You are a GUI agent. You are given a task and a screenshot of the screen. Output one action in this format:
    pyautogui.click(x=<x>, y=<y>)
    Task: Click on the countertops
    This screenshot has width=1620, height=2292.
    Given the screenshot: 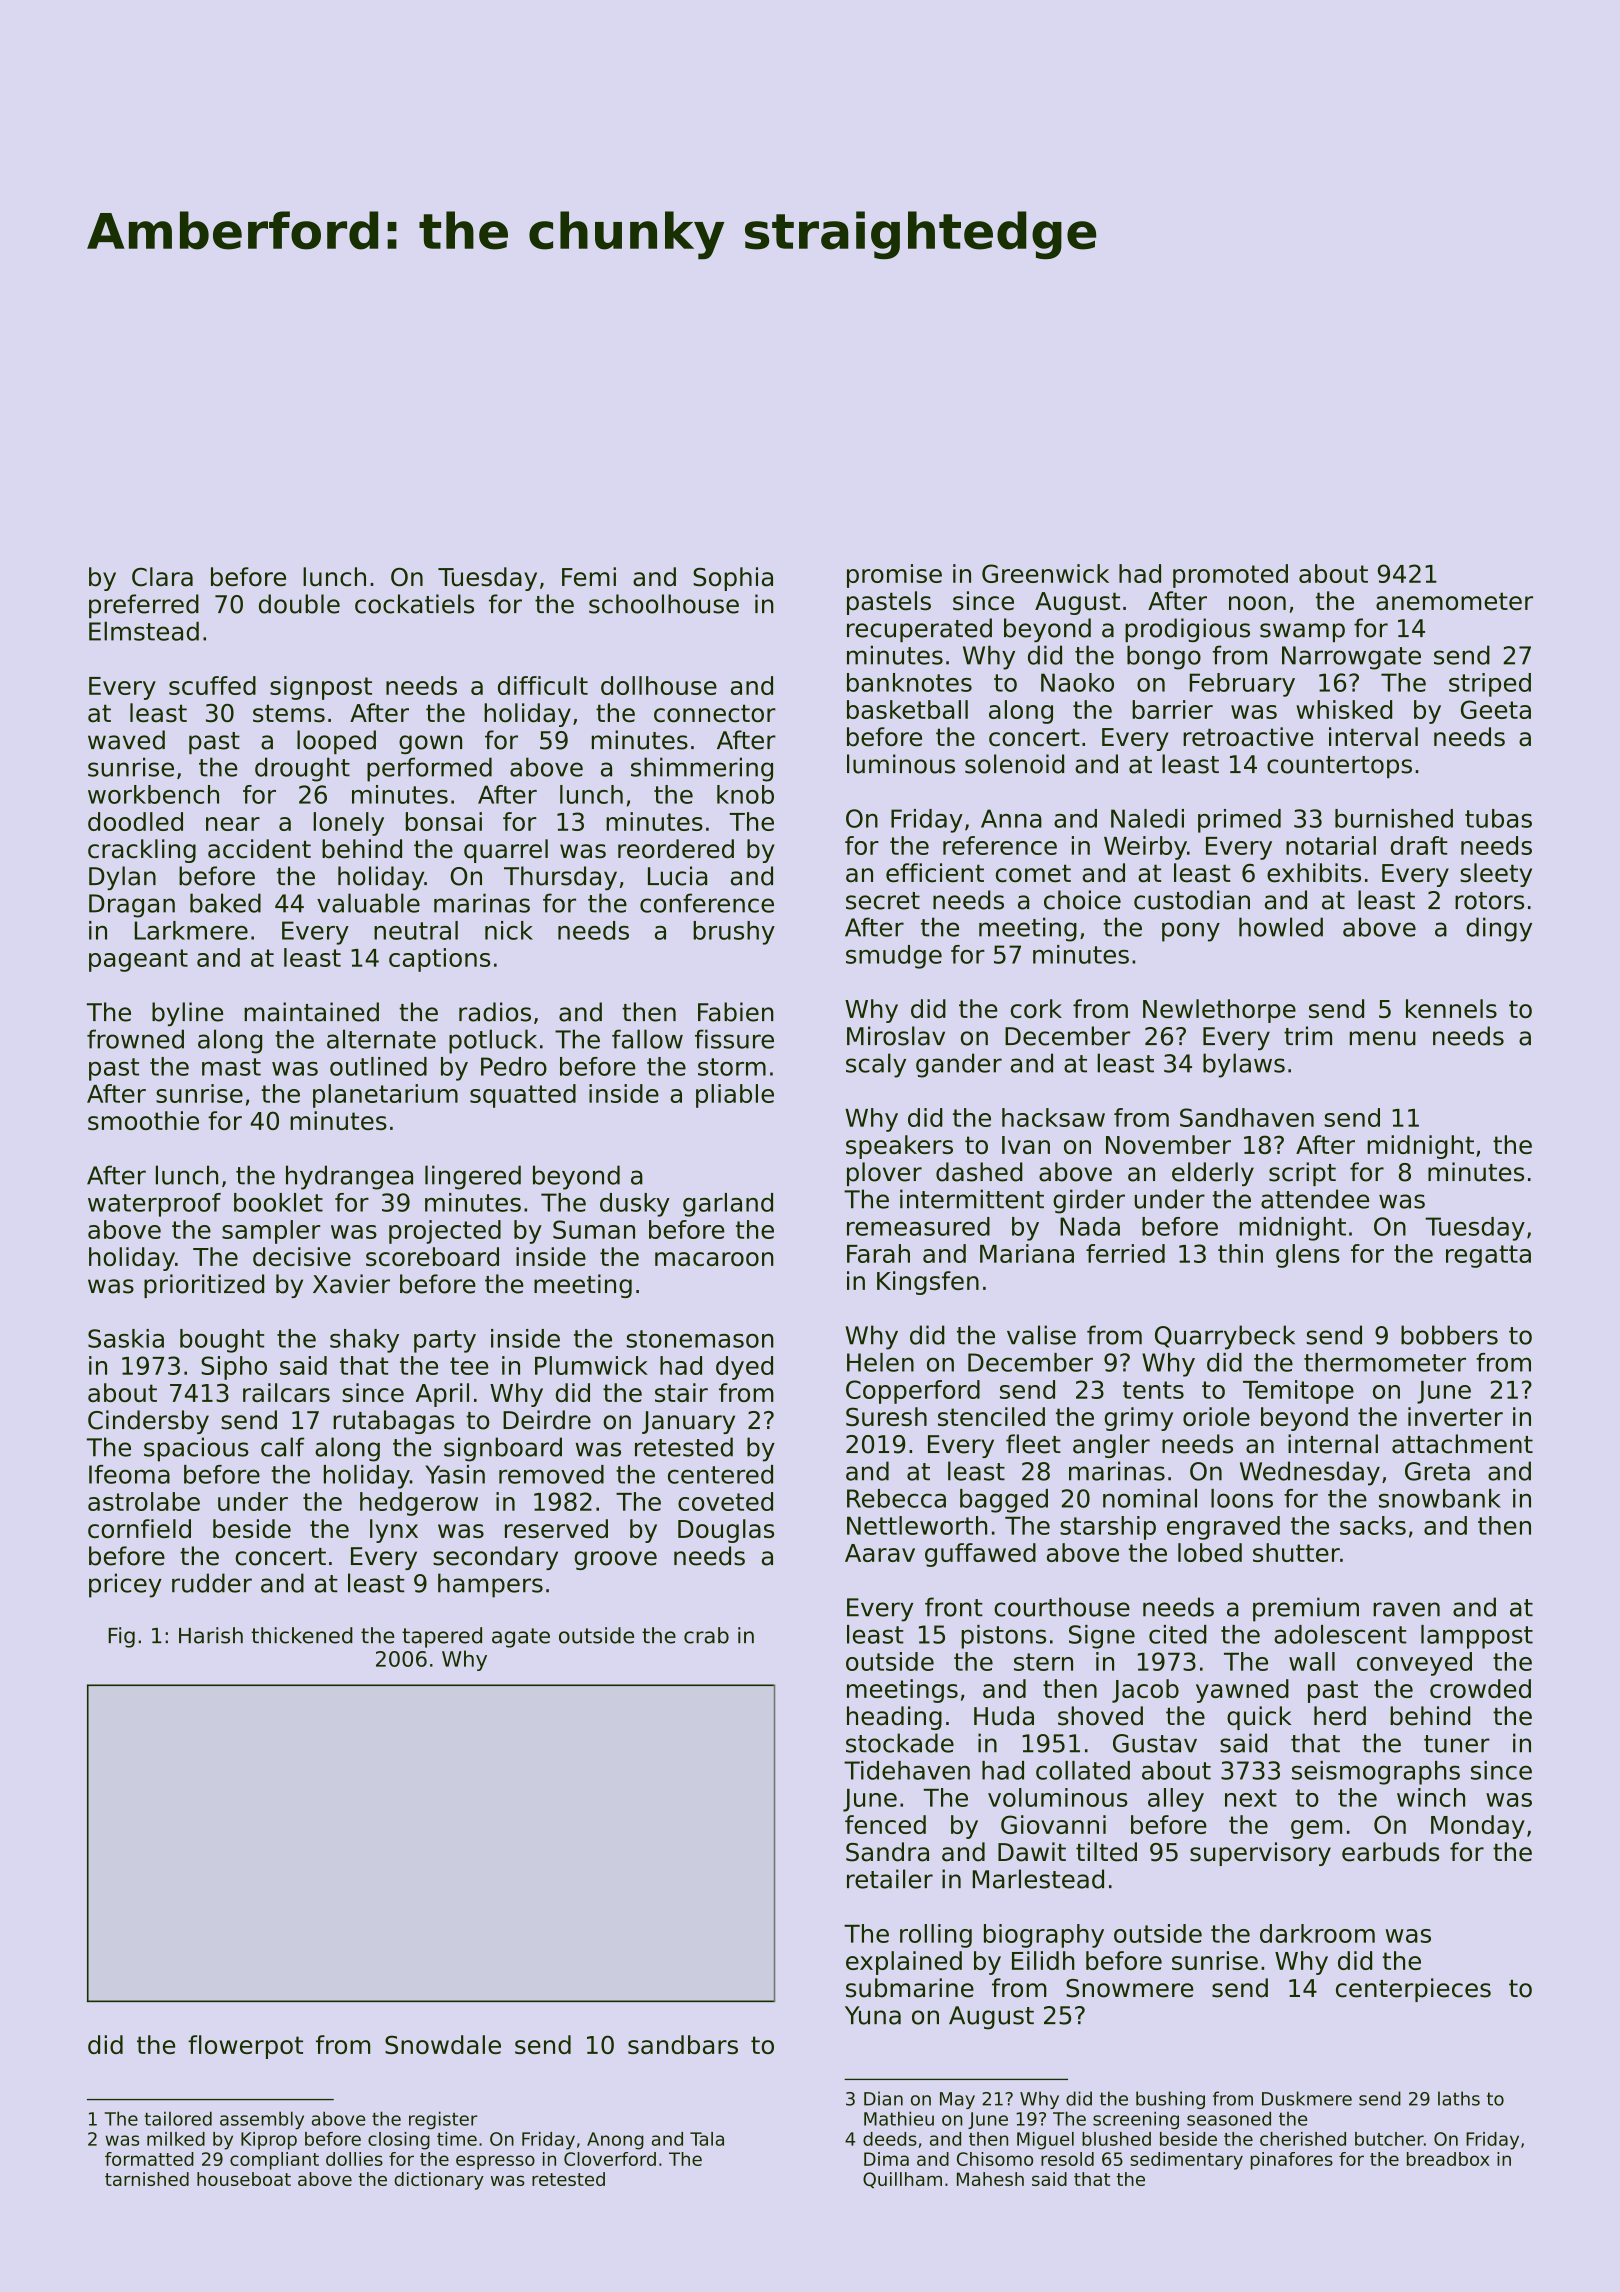 What is the action you would take?
    pyautogui.click(x=1339, y=767)
